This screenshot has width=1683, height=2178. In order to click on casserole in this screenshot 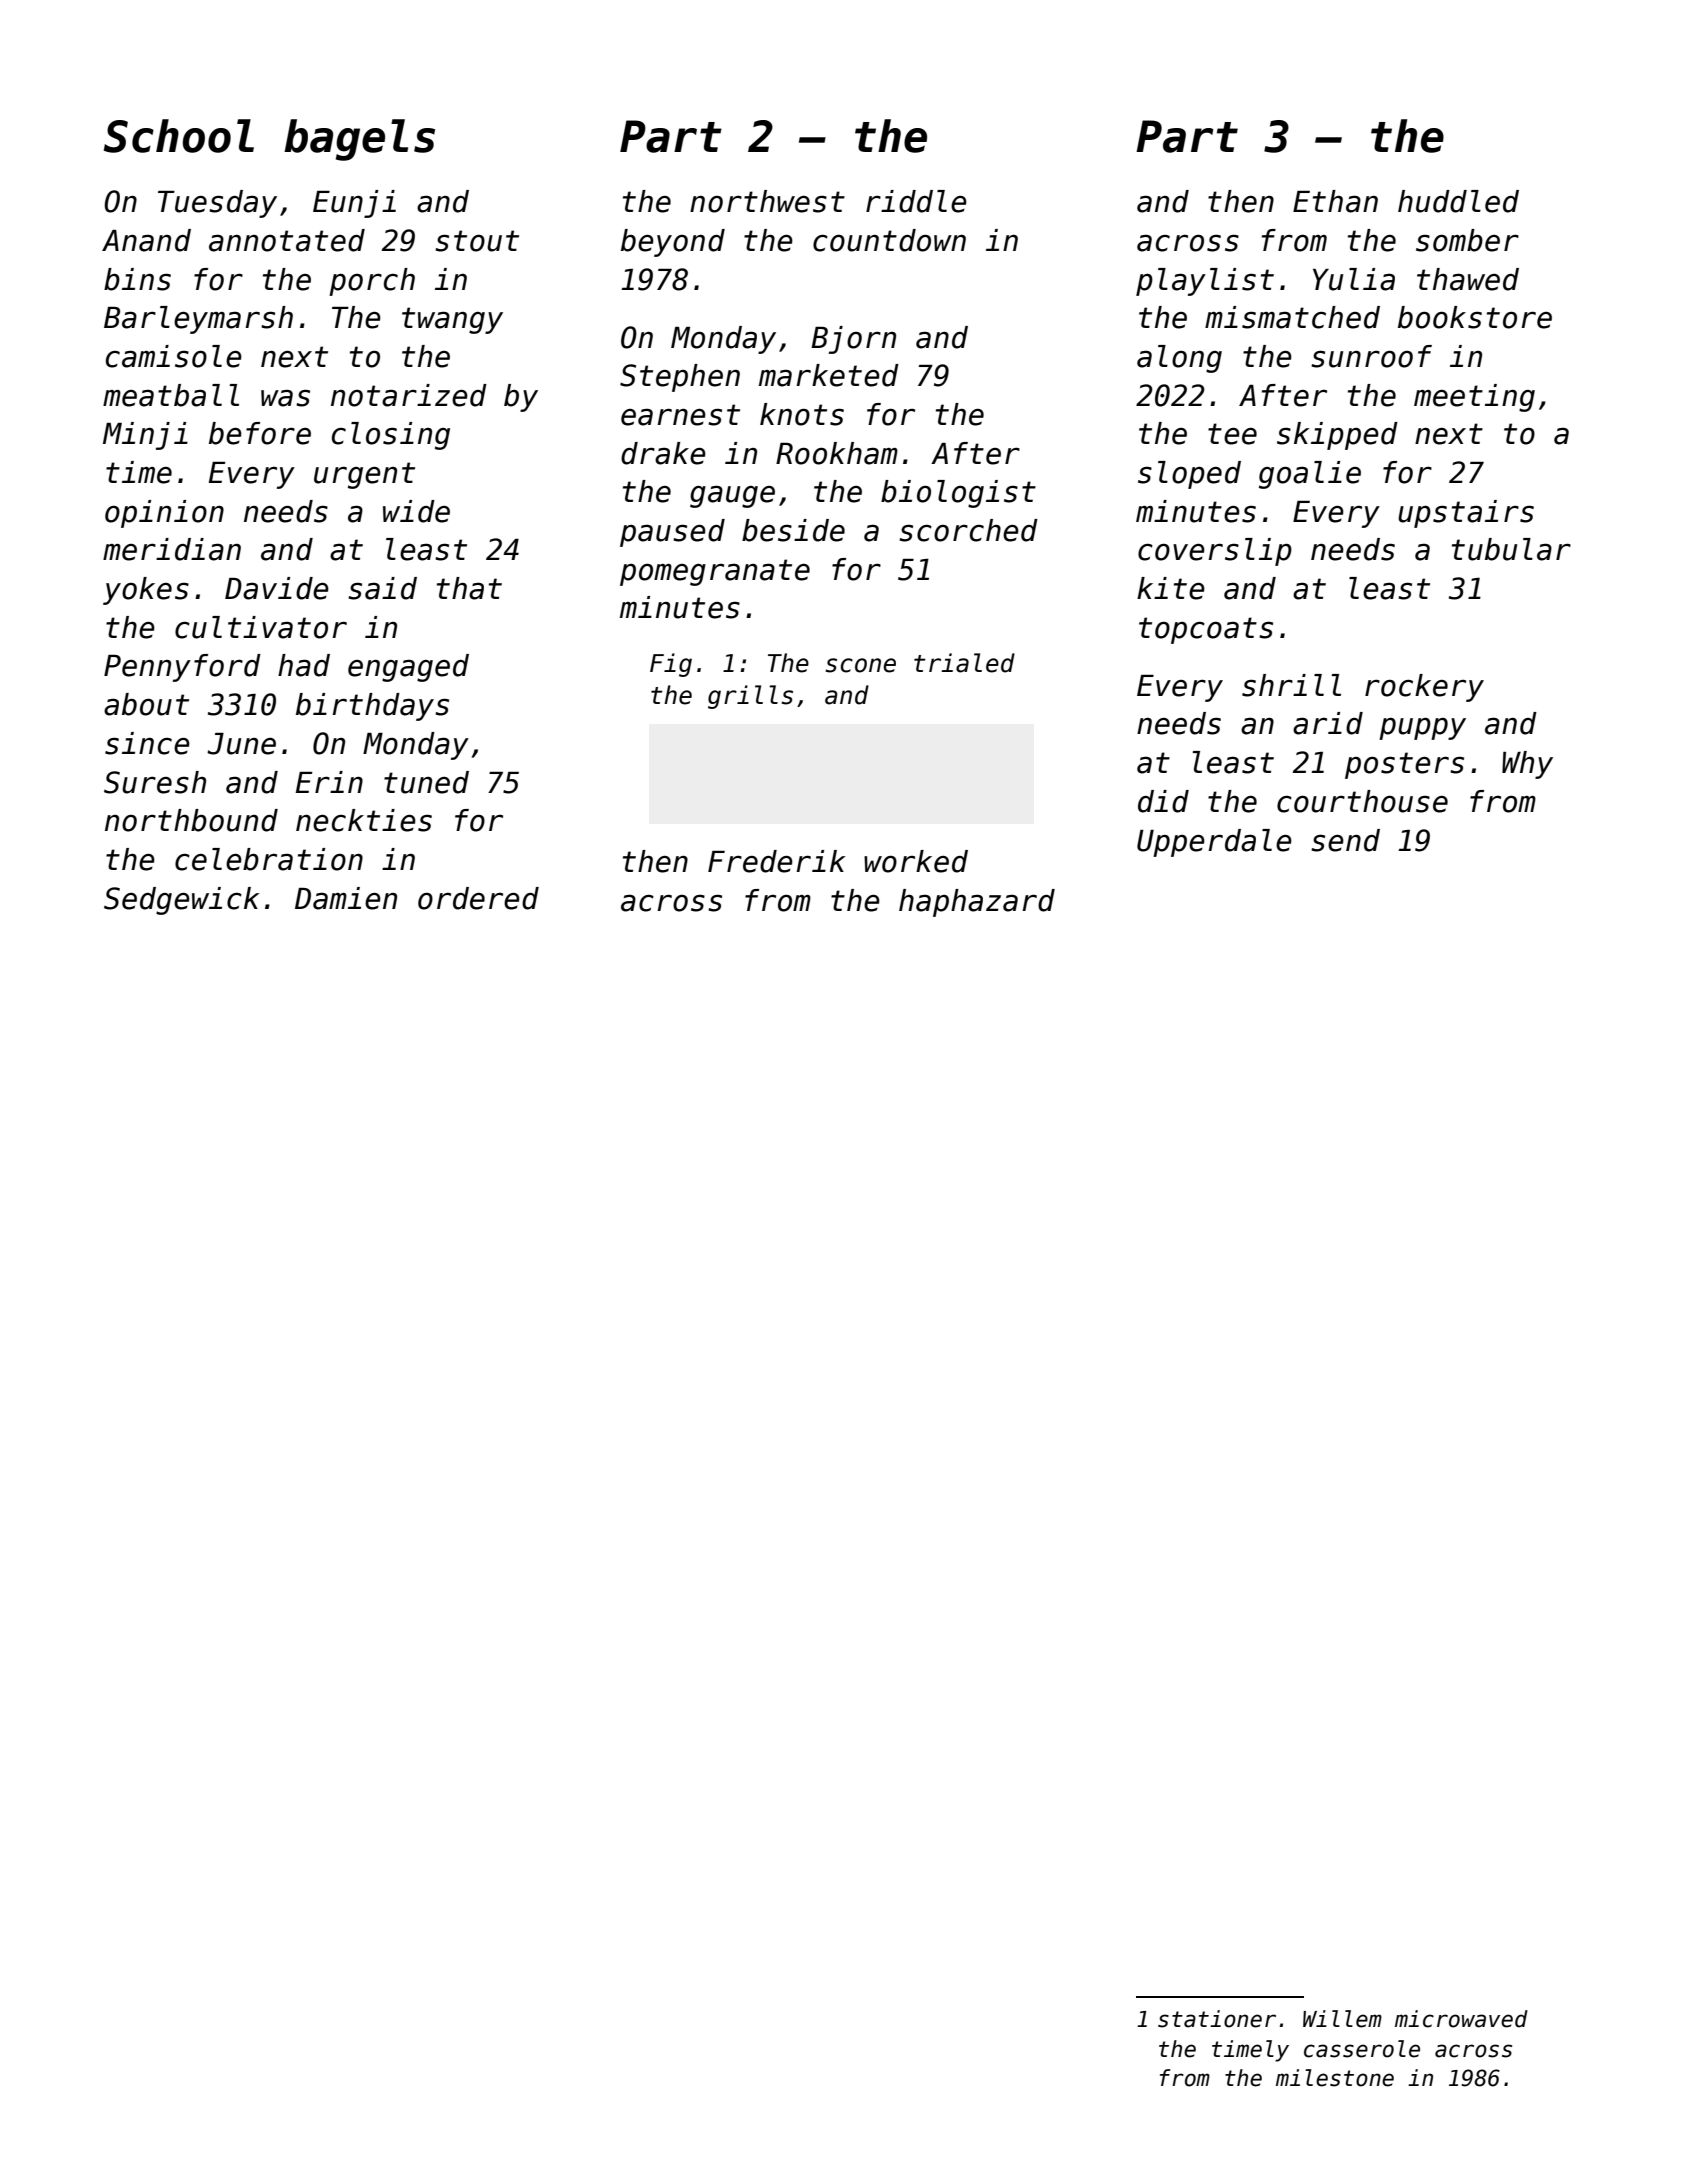, I will do `click(1362, 2049)`.
